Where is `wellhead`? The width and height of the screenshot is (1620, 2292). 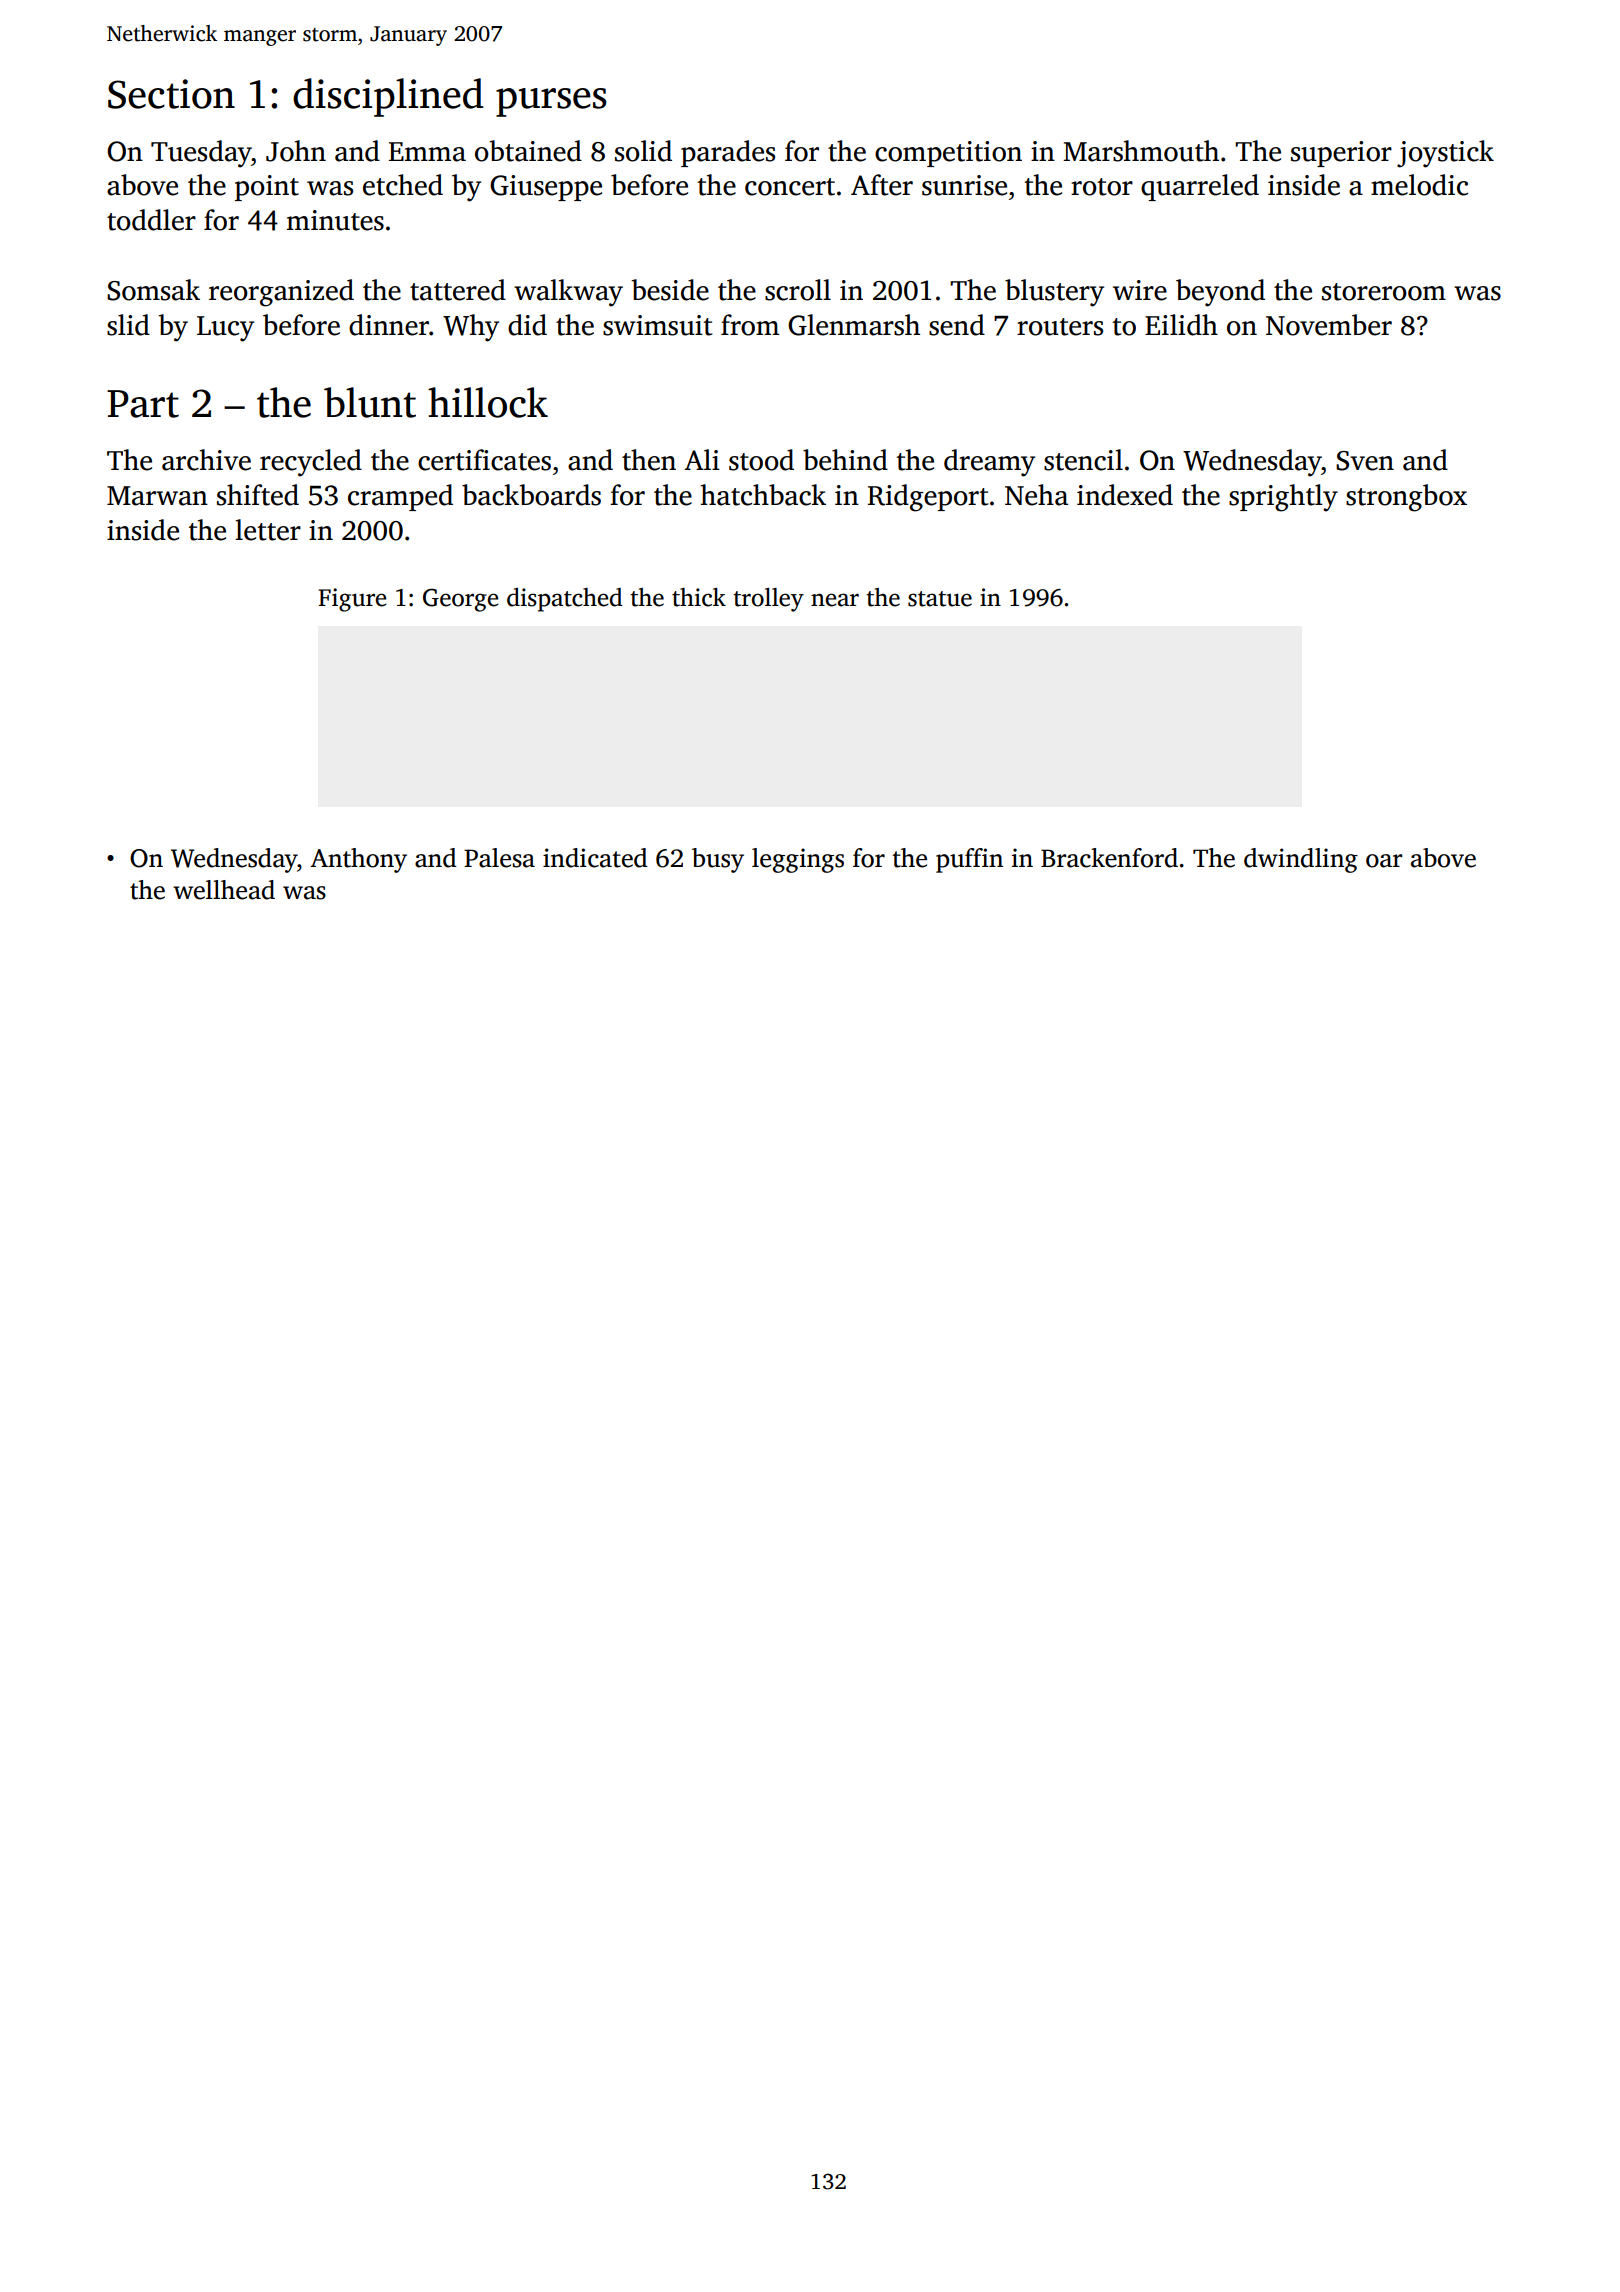 wellhead is located at coordinates (224, 890).
